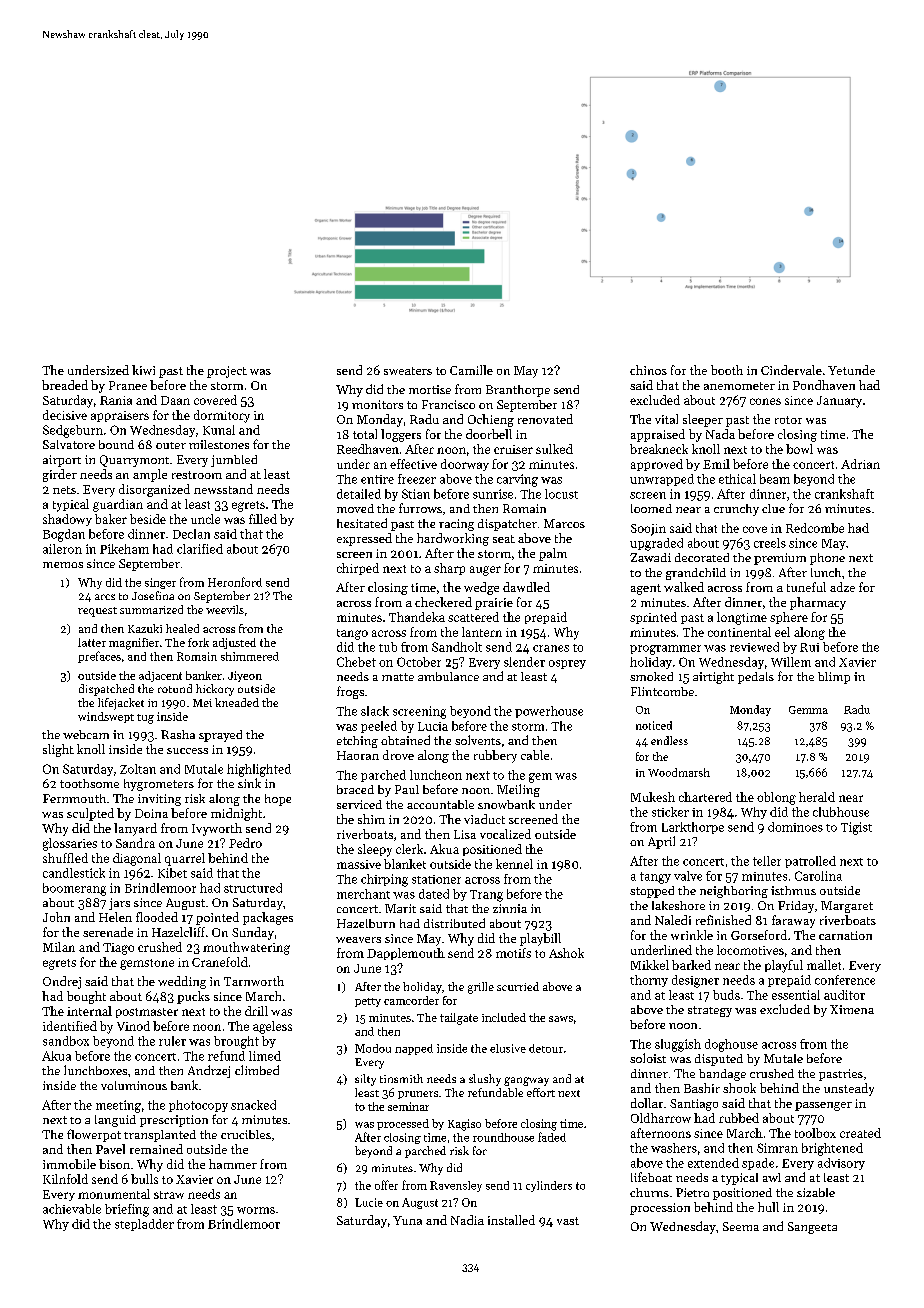 The image size is (924, 1308). I want to click on Branthorpe, so click(518, 391).
